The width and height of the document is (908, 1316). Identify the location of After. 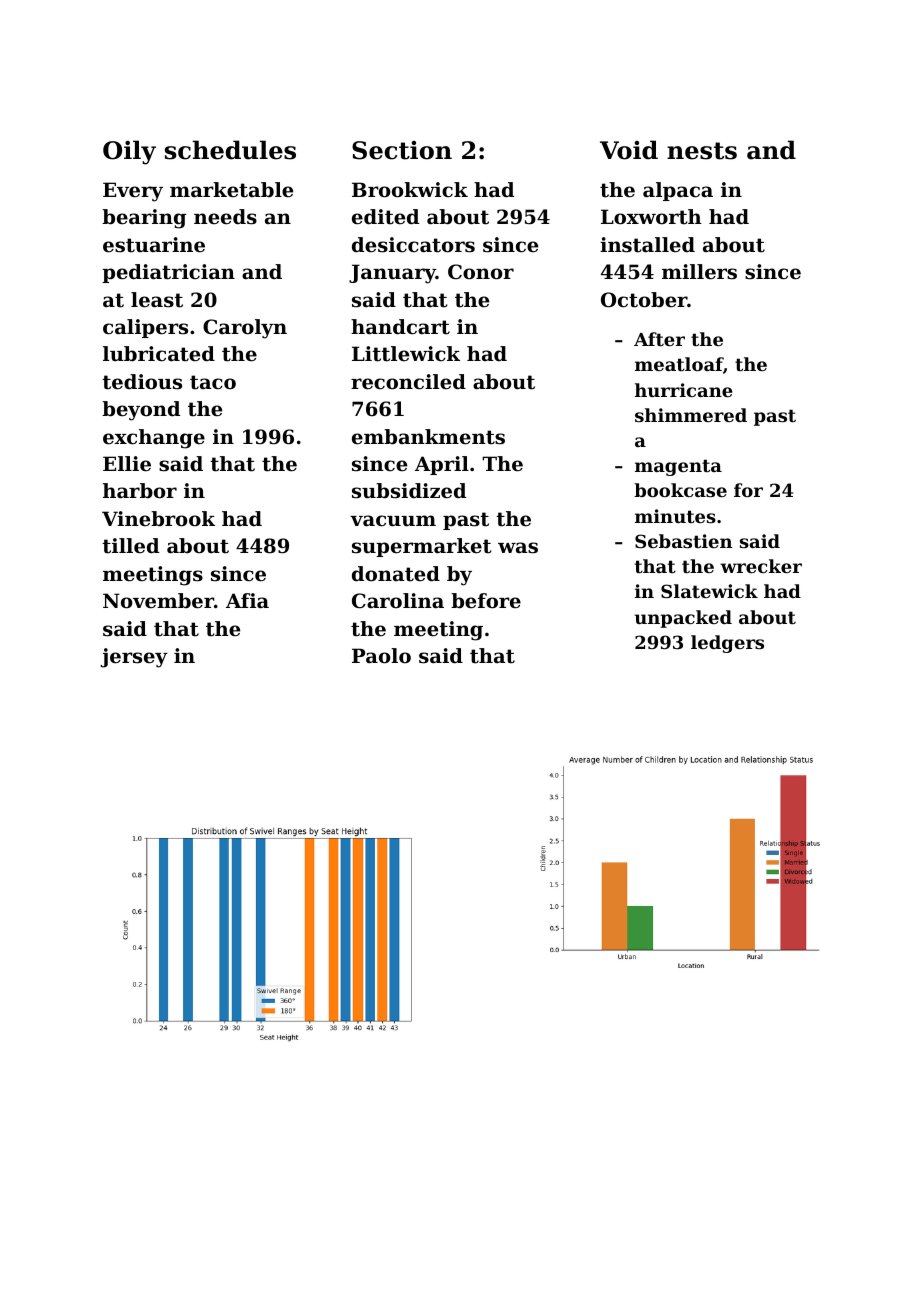
(659, 339).
